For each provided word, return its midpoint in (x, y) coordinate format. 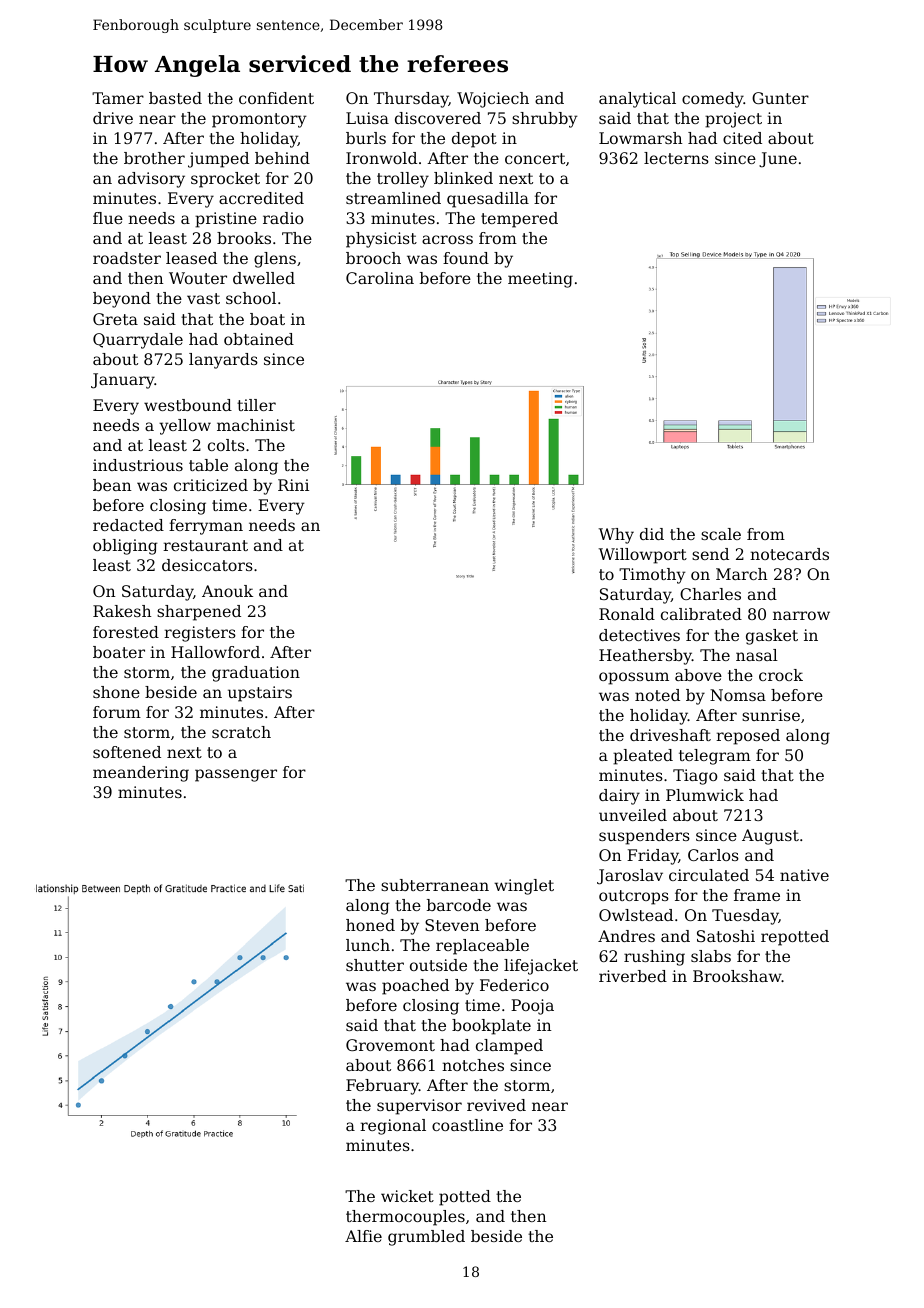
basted (175, 98)
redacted (128, 525)
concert (535, 158)
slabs (711, 956)
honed (370, 925)
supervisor (419, 1107)
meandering (141, 774)
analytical (637, 100)
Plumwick (705, 795)
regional (393, 1127)
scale (721, 534)
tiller (256, 405)
